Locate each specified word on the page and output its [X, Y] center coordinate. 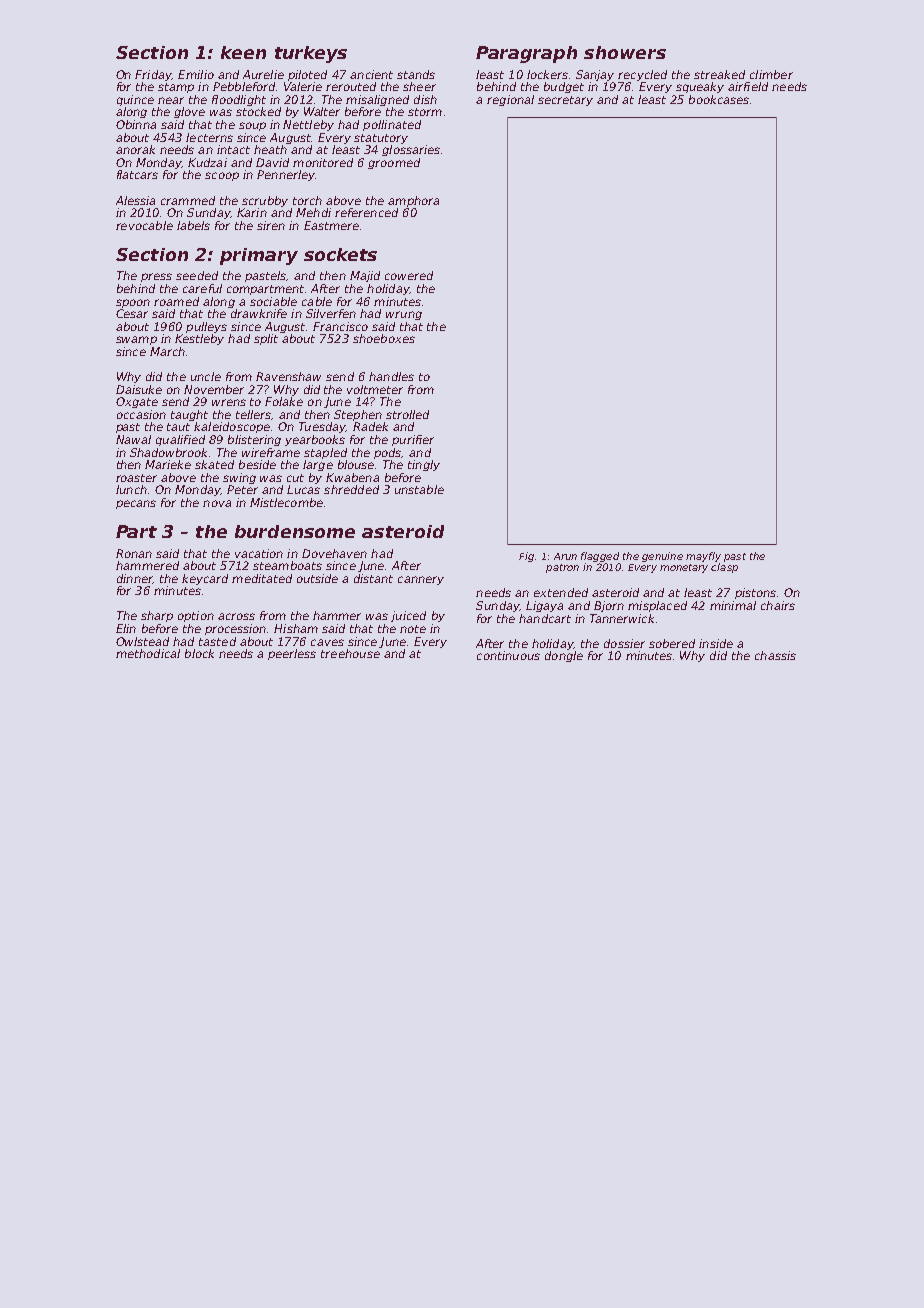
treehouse [350, 653]
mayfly [703, 557]
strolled [407, 414]
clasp [724, 568]
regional [510, 100]
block [199, 653]
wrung [404, 315]
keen [243, 52]
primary [259, 256]
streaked [719, 74]
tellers [253, 414]
